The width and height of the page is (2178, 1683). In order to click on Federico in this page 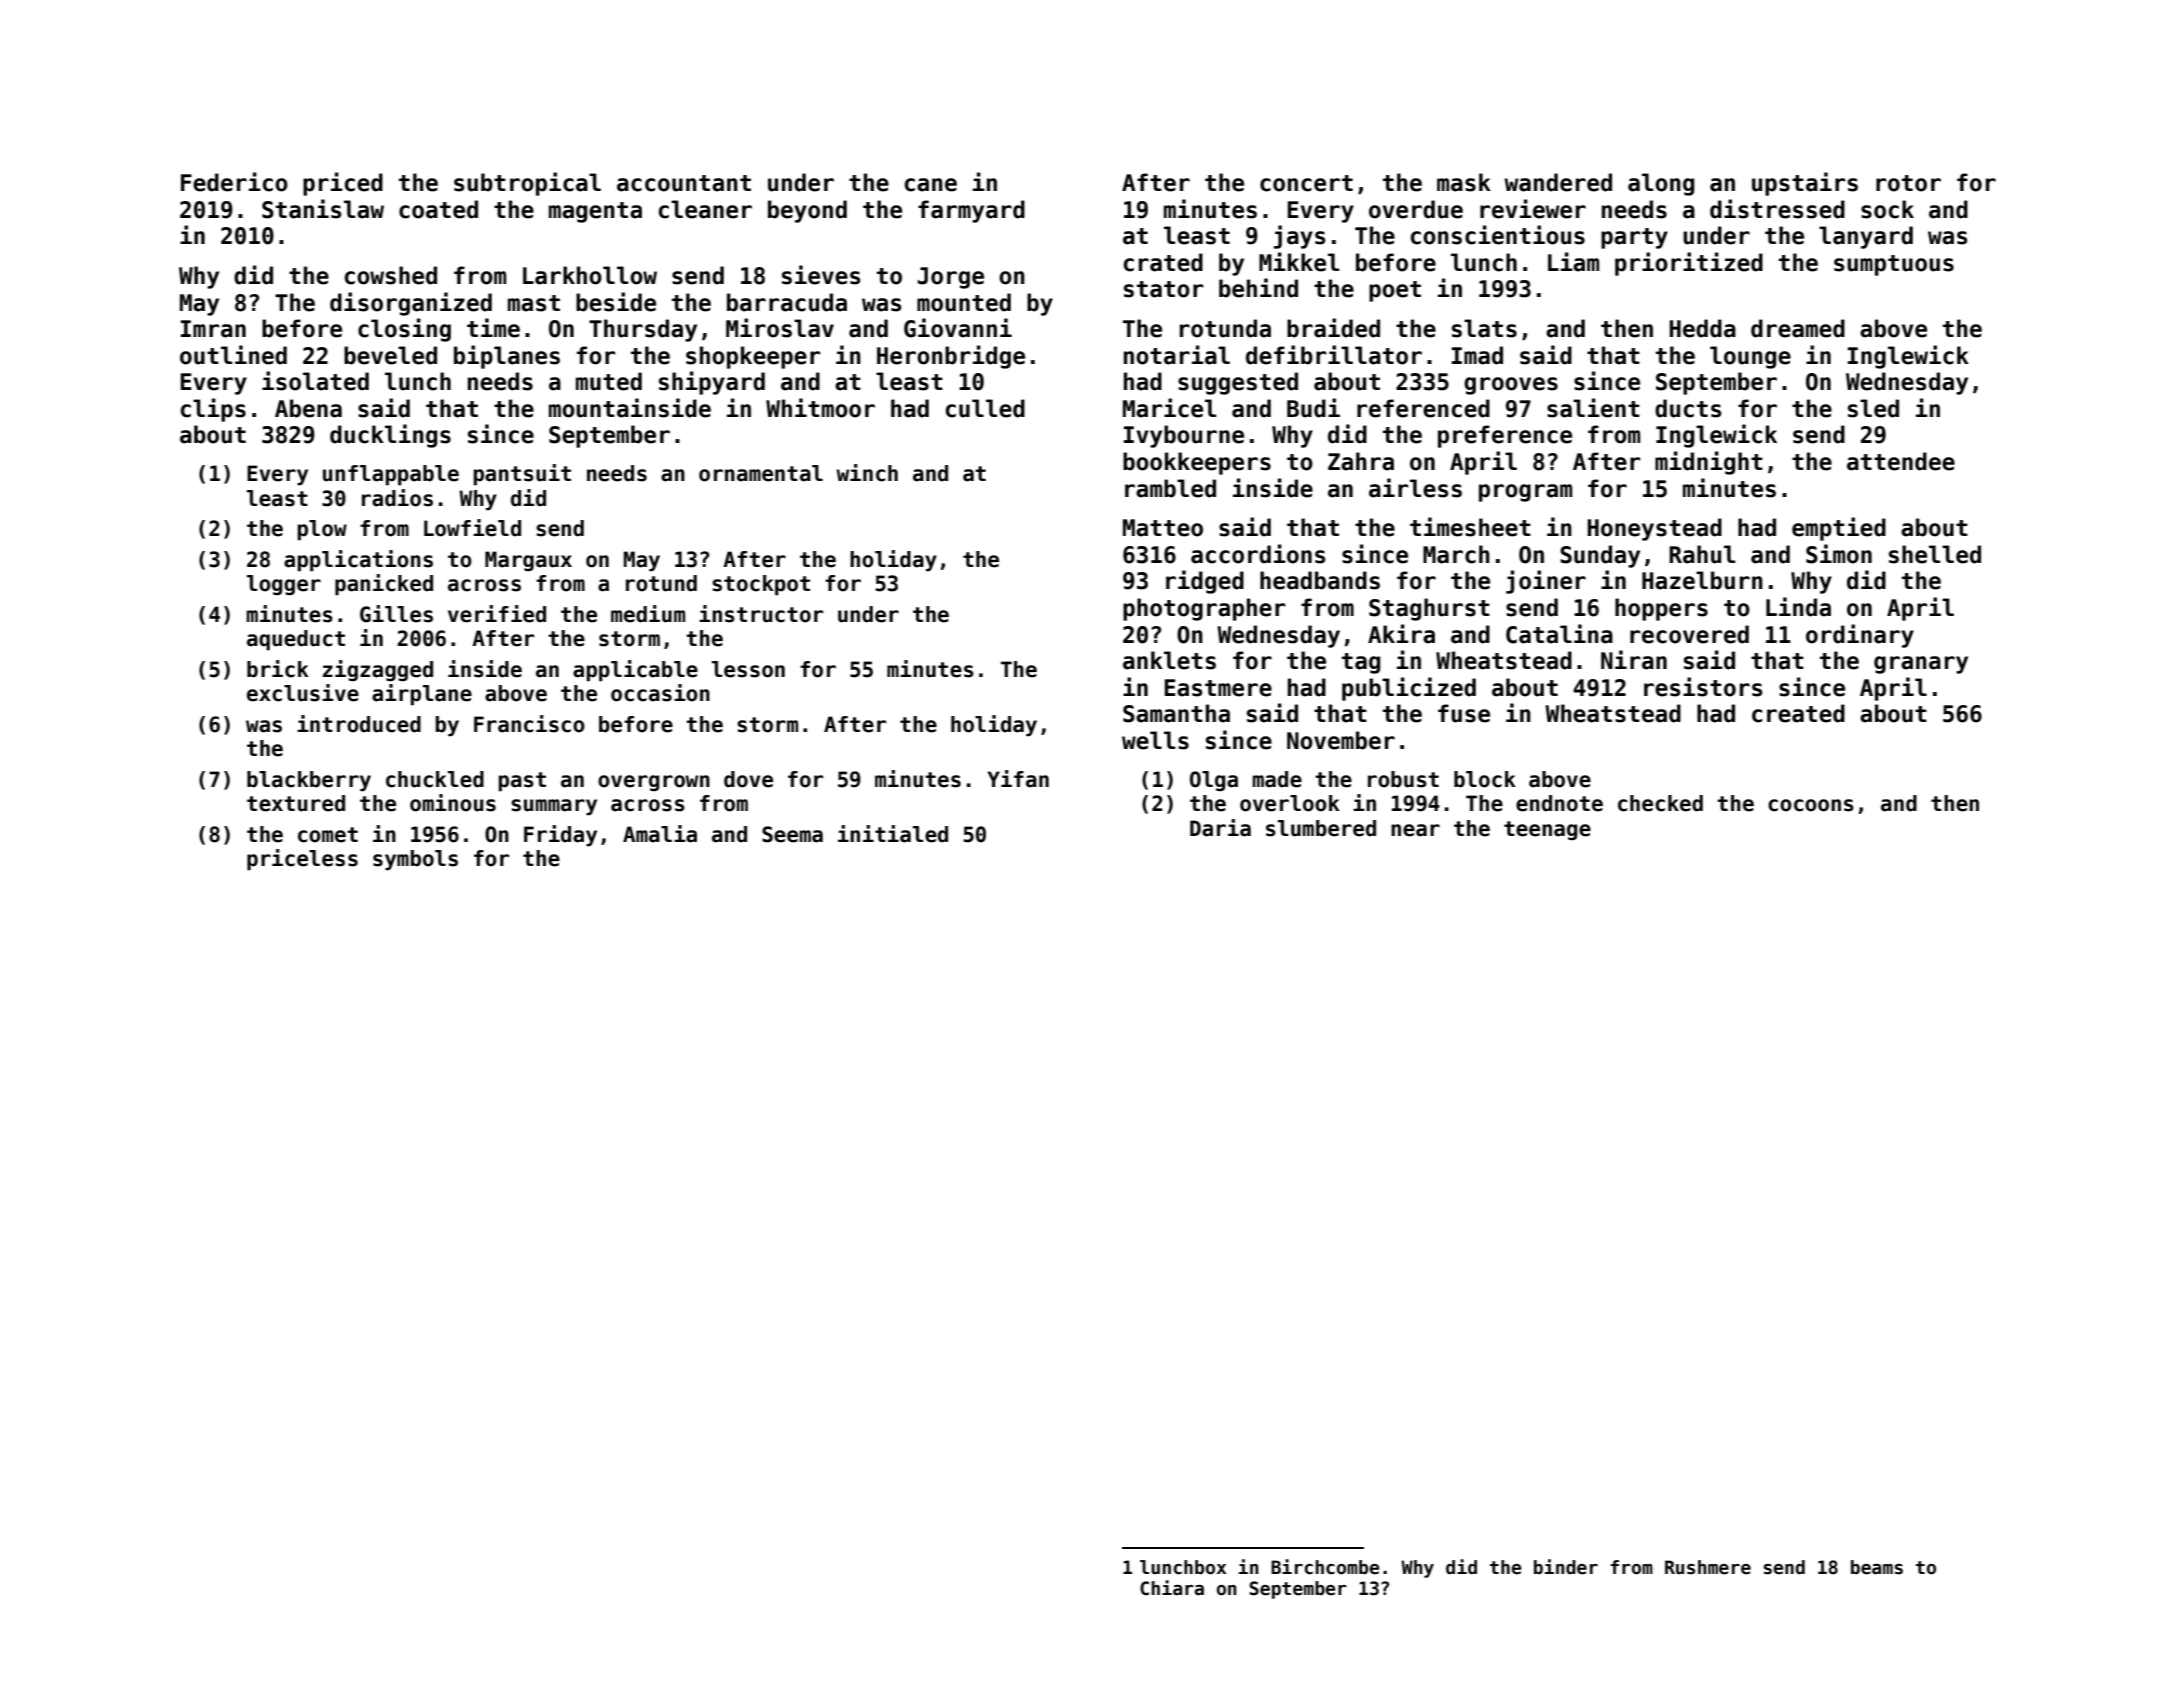, I will do `click(234, 182)`.
